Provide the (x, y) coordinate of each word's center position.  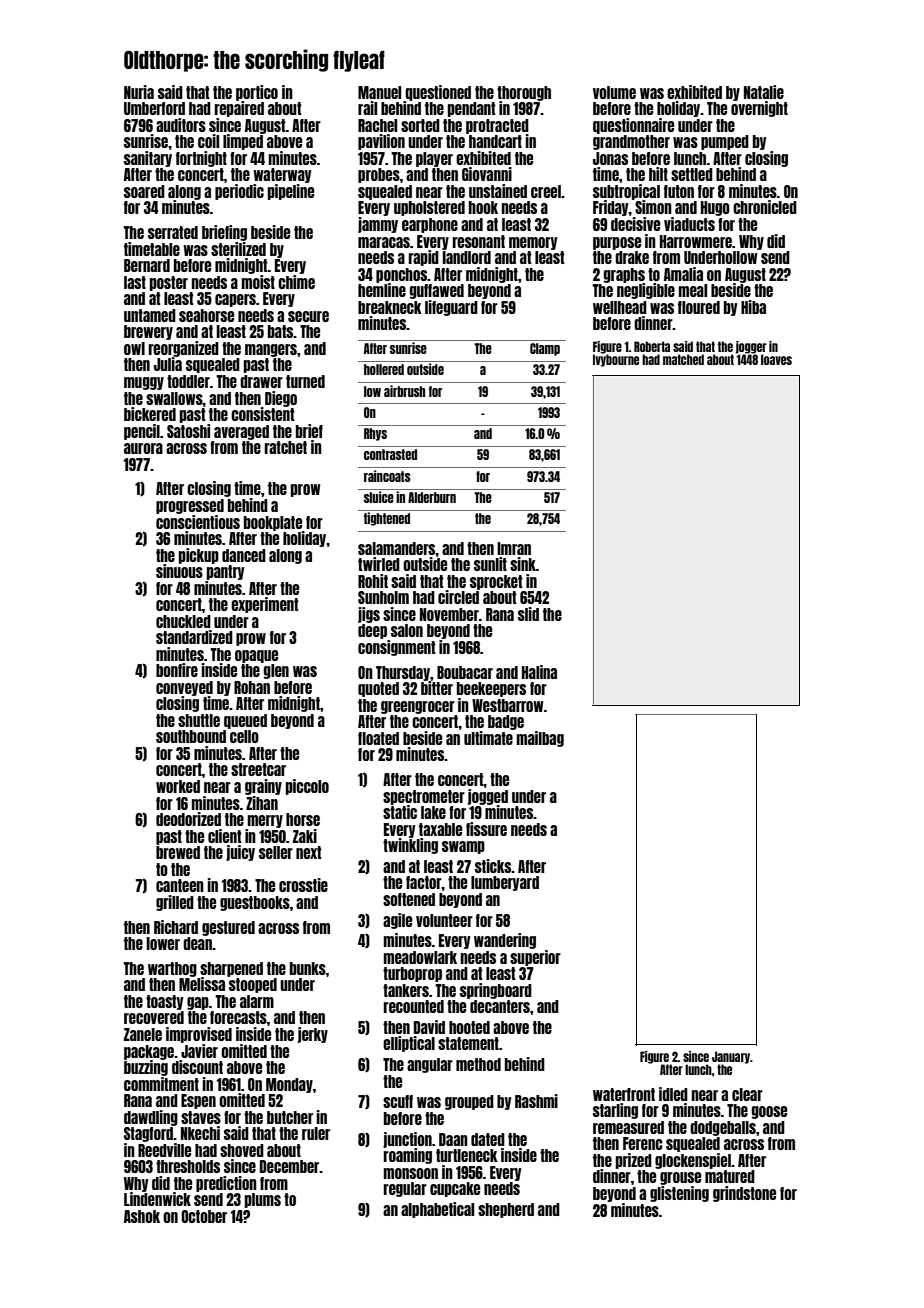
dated (488, 1139)
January (731, 1057)
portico (257, 93)
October (204, 1216)
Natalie (764, 92)
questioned (438, 93)
